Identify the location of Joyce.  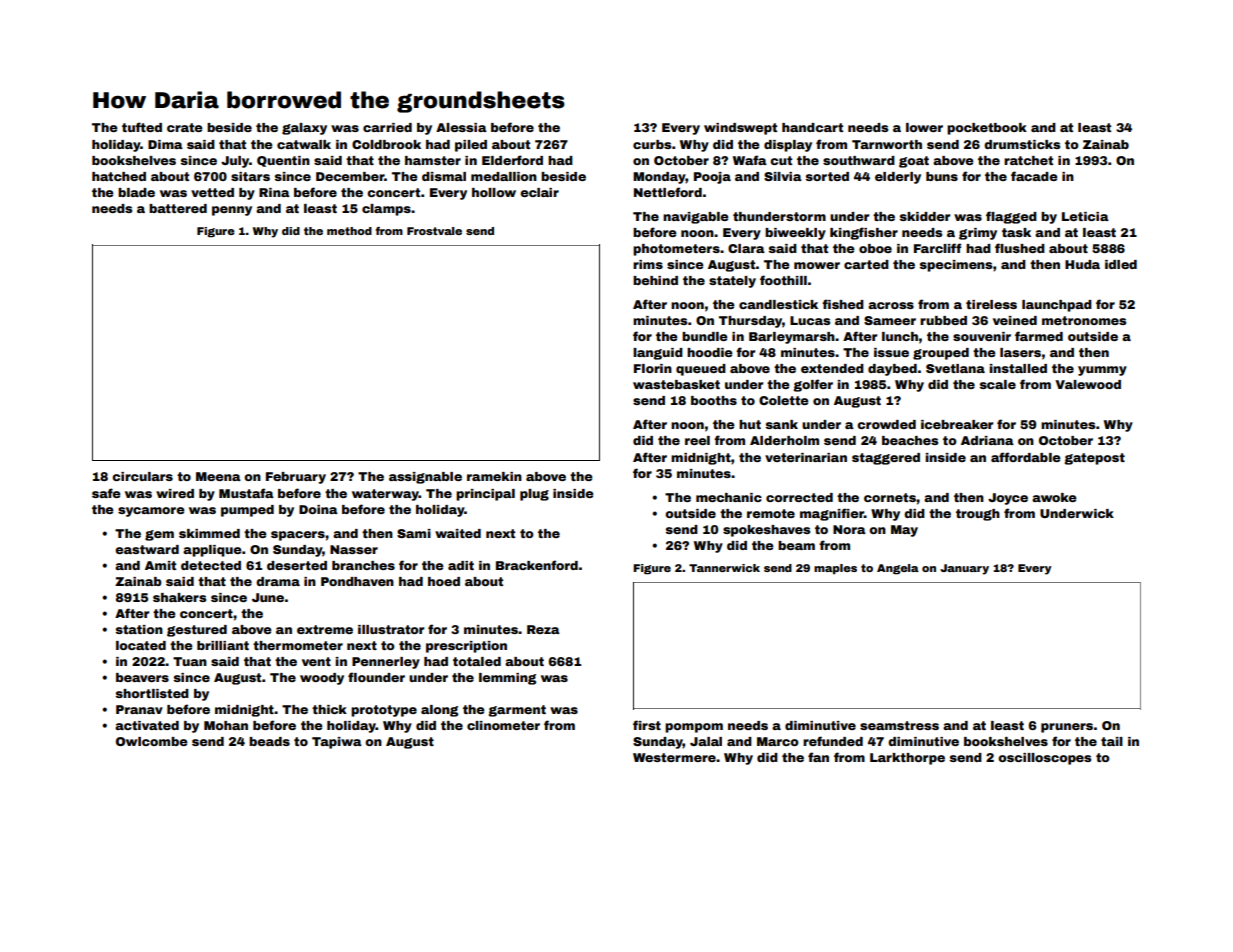
(1008, 499).
